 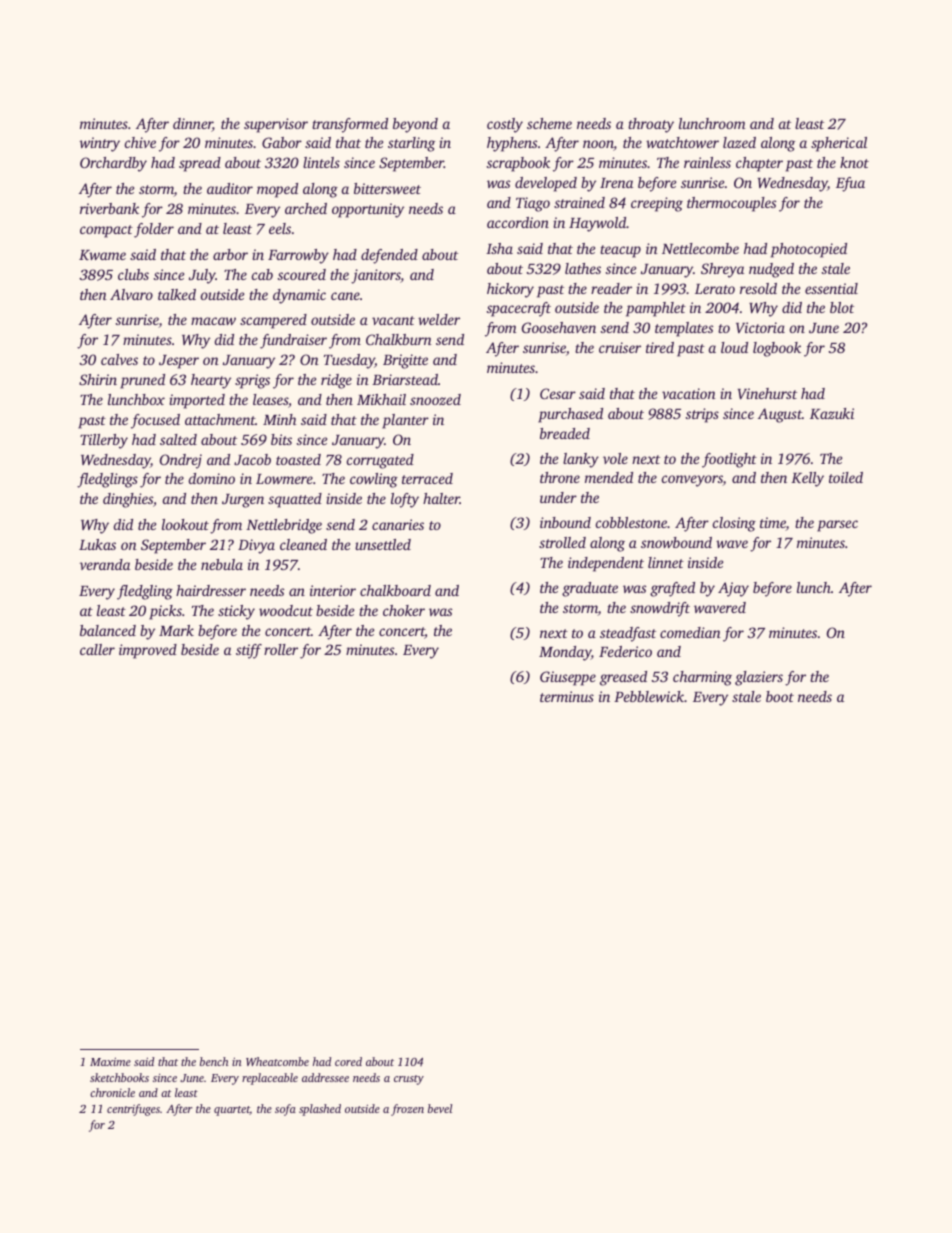 I want to click on glaziers, so click(x=759, y=678).
